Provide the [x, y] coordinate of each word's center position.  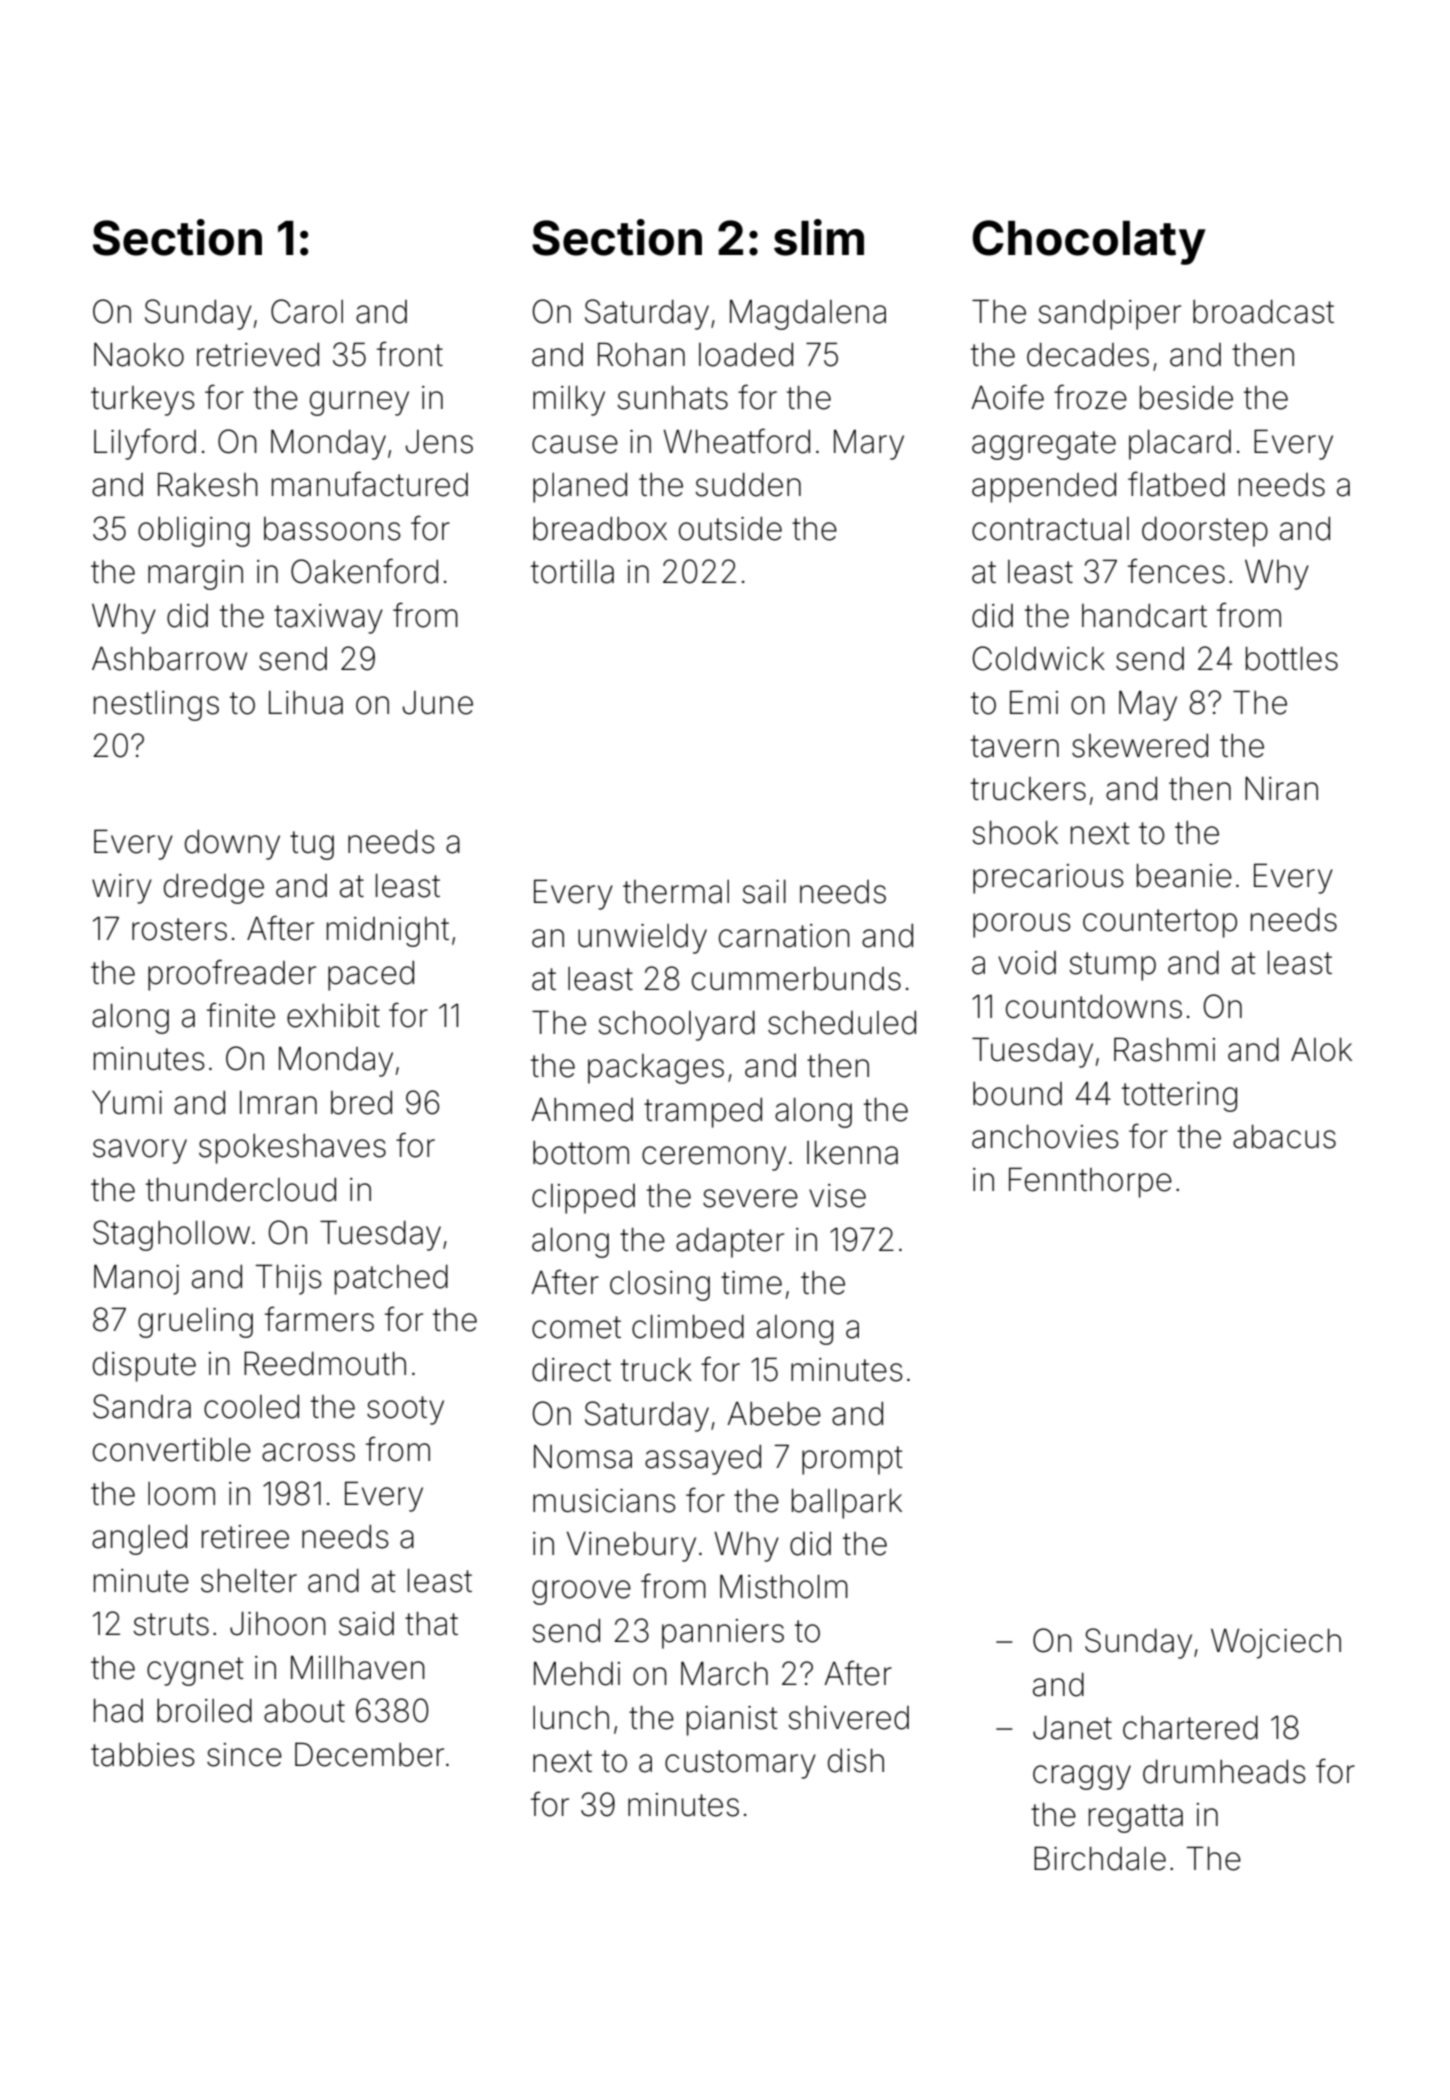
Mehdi [577, 1674]
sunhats [672, 398]
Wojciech [1276, 1644]
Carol [307, 311]
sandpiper [1109, 315]
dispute [144, 1367]
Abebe [774, 1414]
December [369, 1754]
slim [819, 237]
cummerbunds [796, 979]
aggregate [1044, 445]
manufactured [370, 484]
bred [361, 1103]
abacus [1284, 1137]
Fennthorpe [1090, 1182]
